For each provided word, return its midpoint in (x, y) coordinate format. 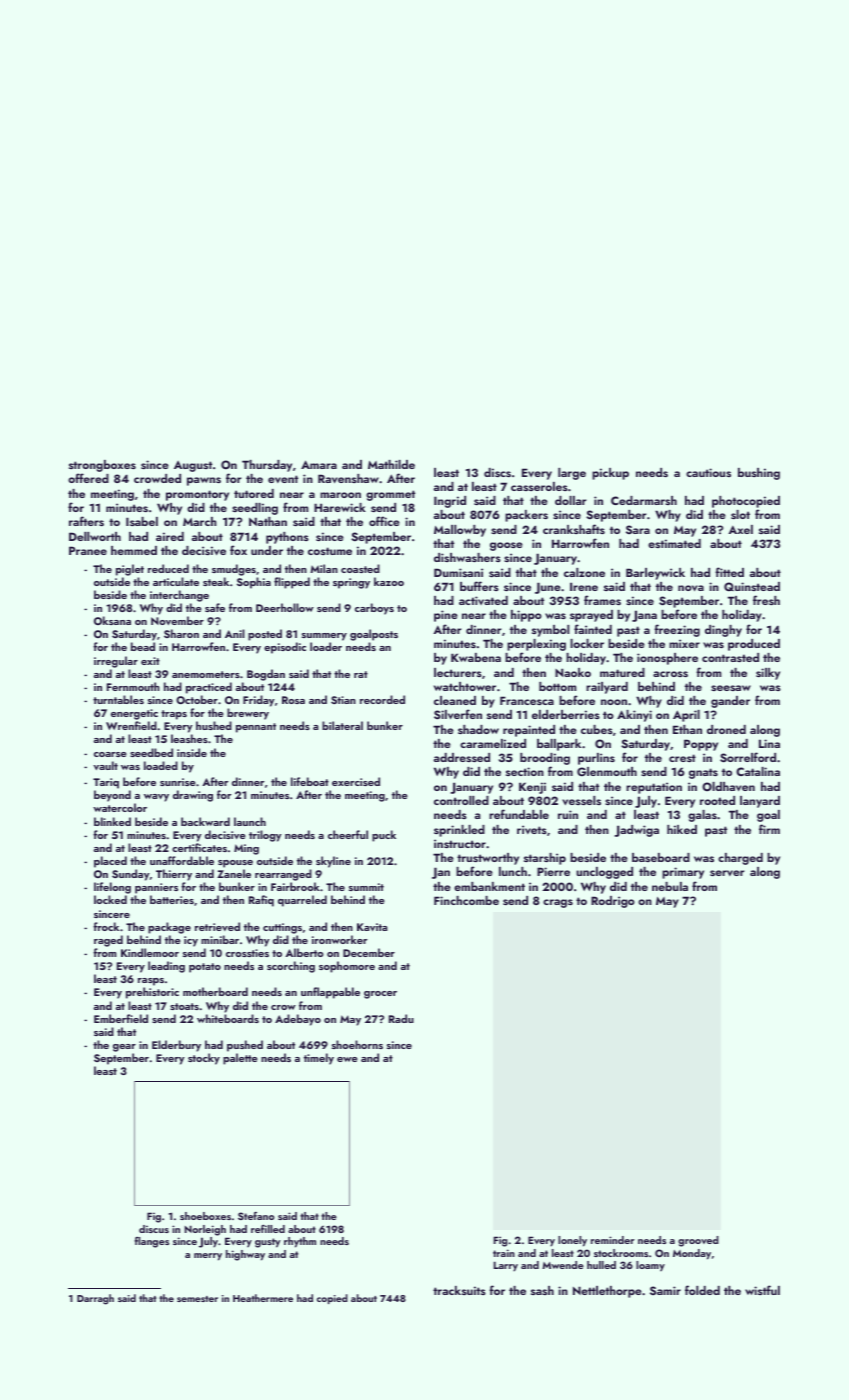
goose (506, 546)
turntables (118, 699)
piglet (130, 570)
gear (124, 1048)
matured (622, 672)
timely (319, 1059)
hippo (526, 616)
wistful (762, 1290)
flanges (152, 1242)
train (504, 1253)
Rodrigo (613, 902)
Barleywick (655, 574)
